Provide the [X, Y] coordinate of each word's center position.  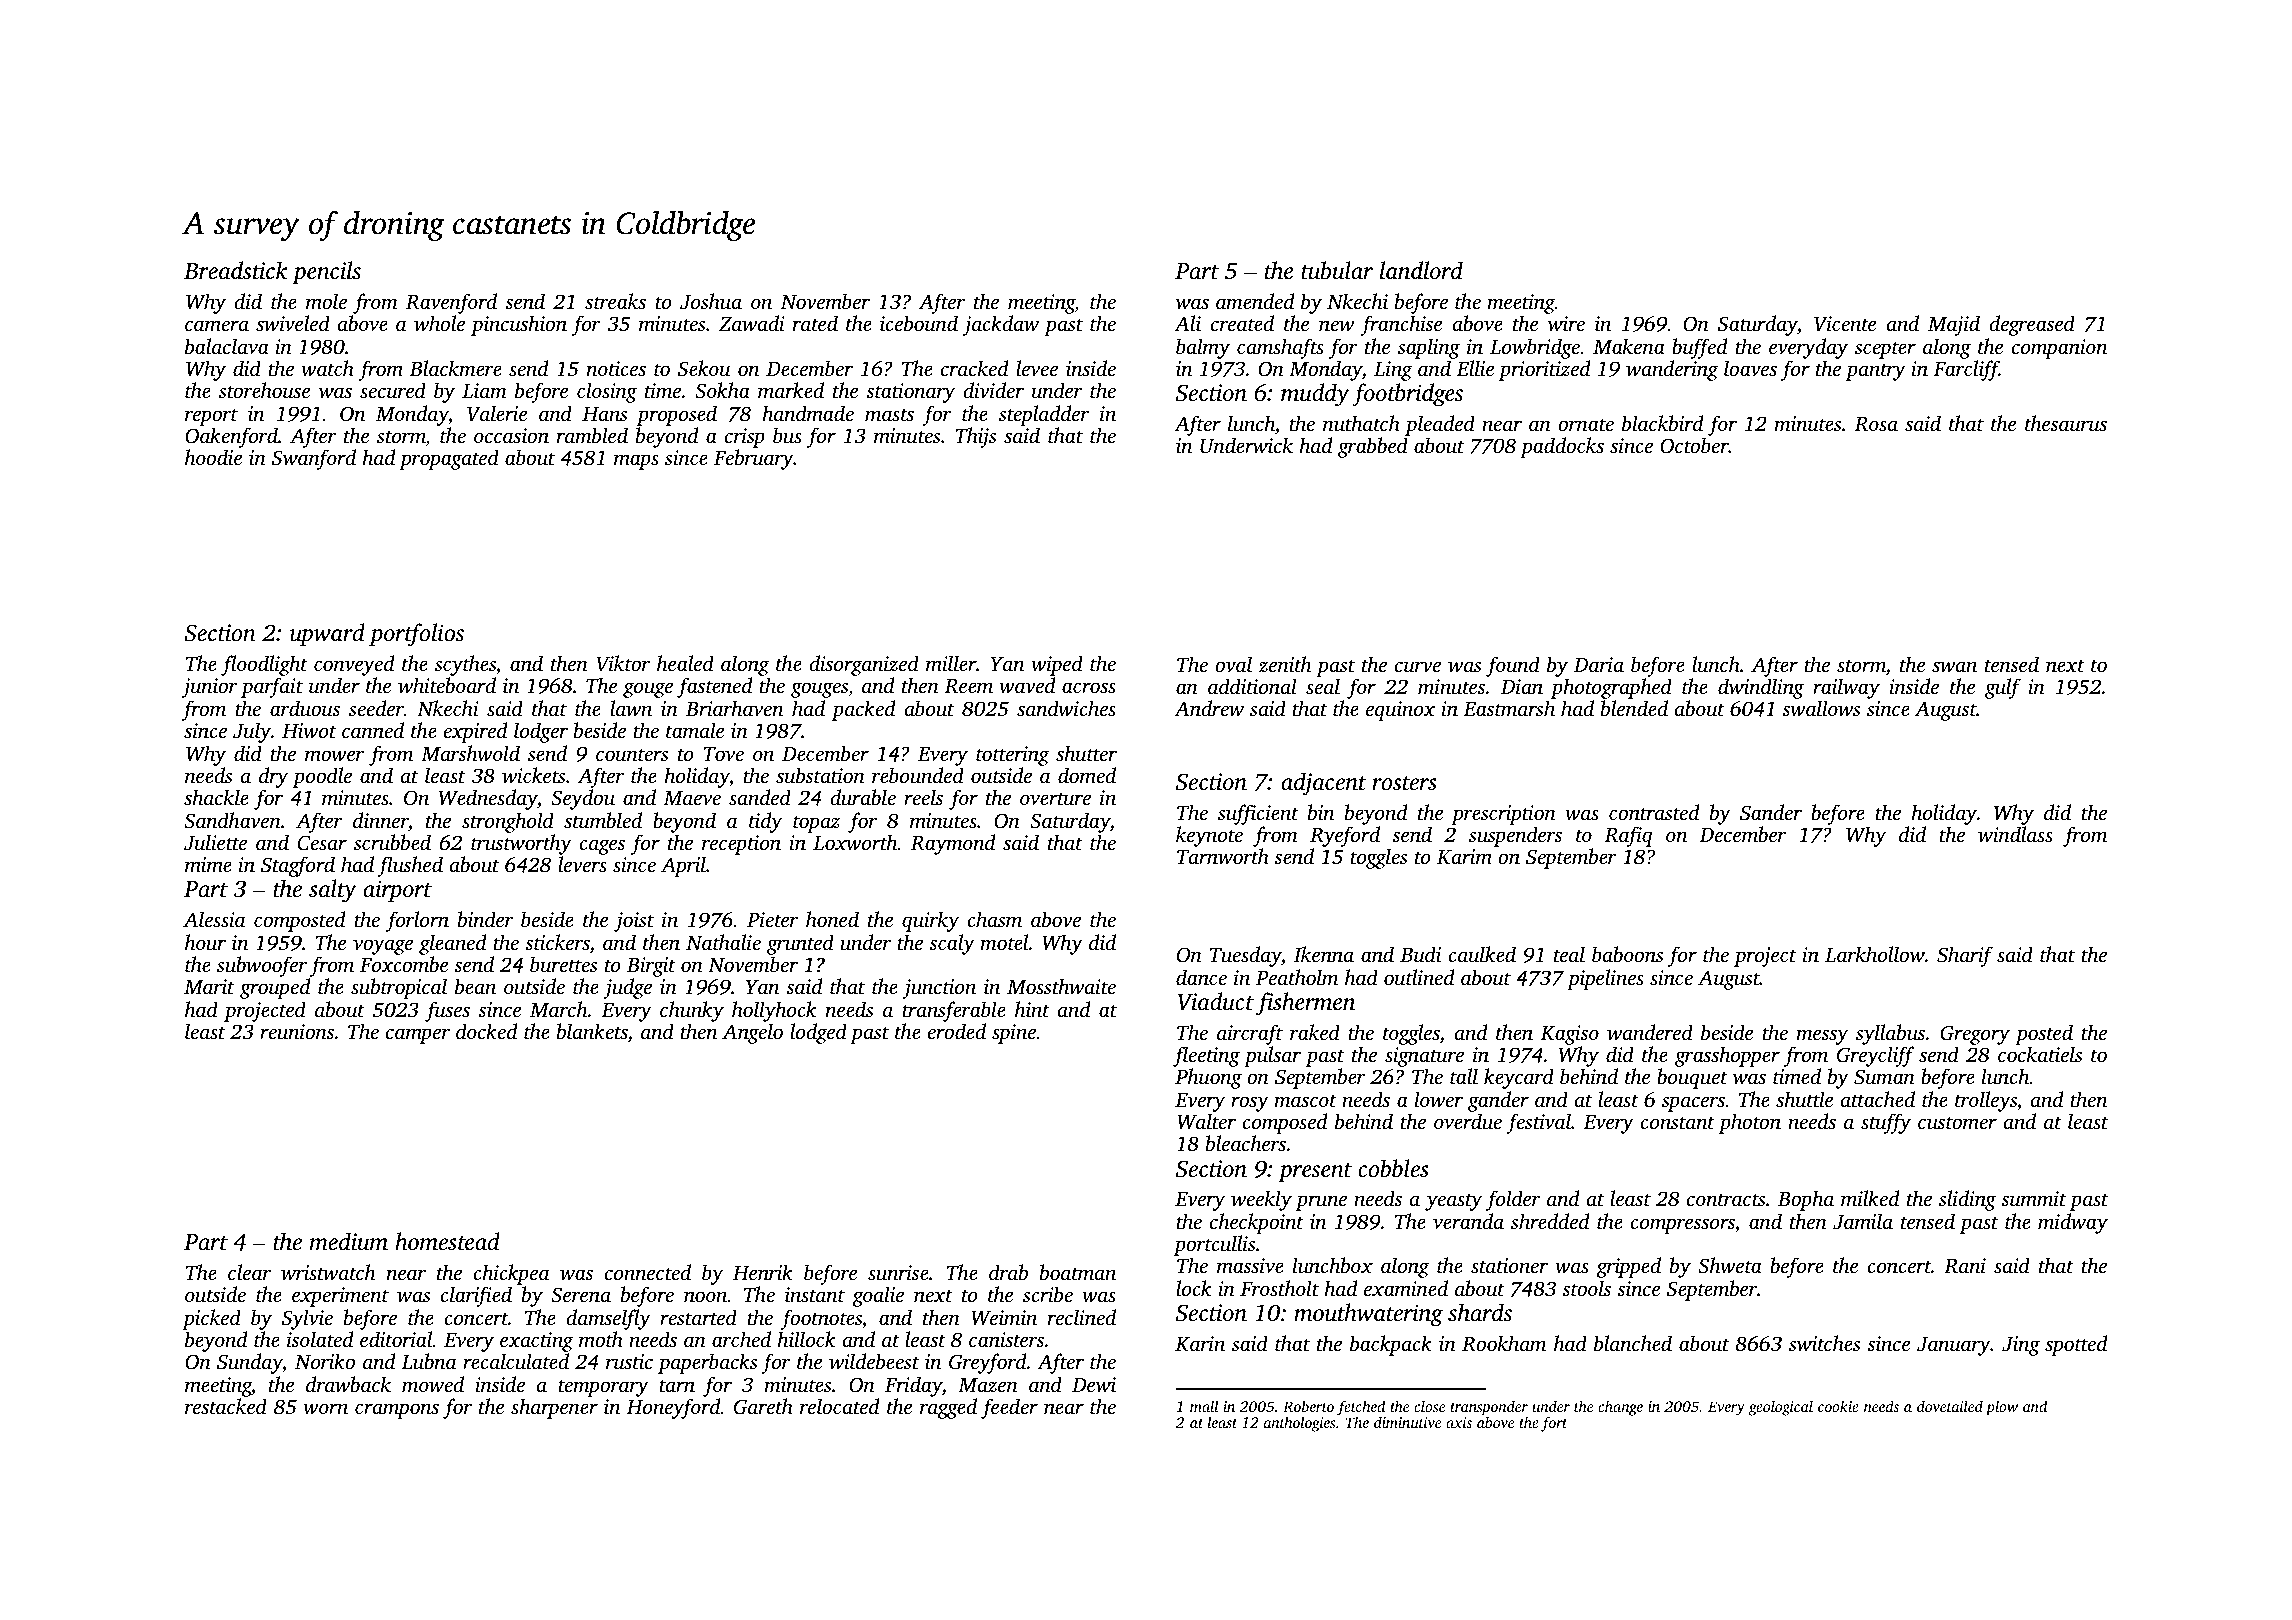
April [683, 866]
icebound [919, 323]
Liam [484, 390]
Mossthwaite [1061, 986]
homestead [447, 1241]
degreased [2032, 325]
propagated [449, 459]
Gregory [1975, 1035]
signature [1424, 1057]
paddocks [1562, 447]
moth [601, 1339]
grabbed [1373, 447]
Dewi [1094, 1385]
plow [2002, 1408]
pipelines [1605, 979]
